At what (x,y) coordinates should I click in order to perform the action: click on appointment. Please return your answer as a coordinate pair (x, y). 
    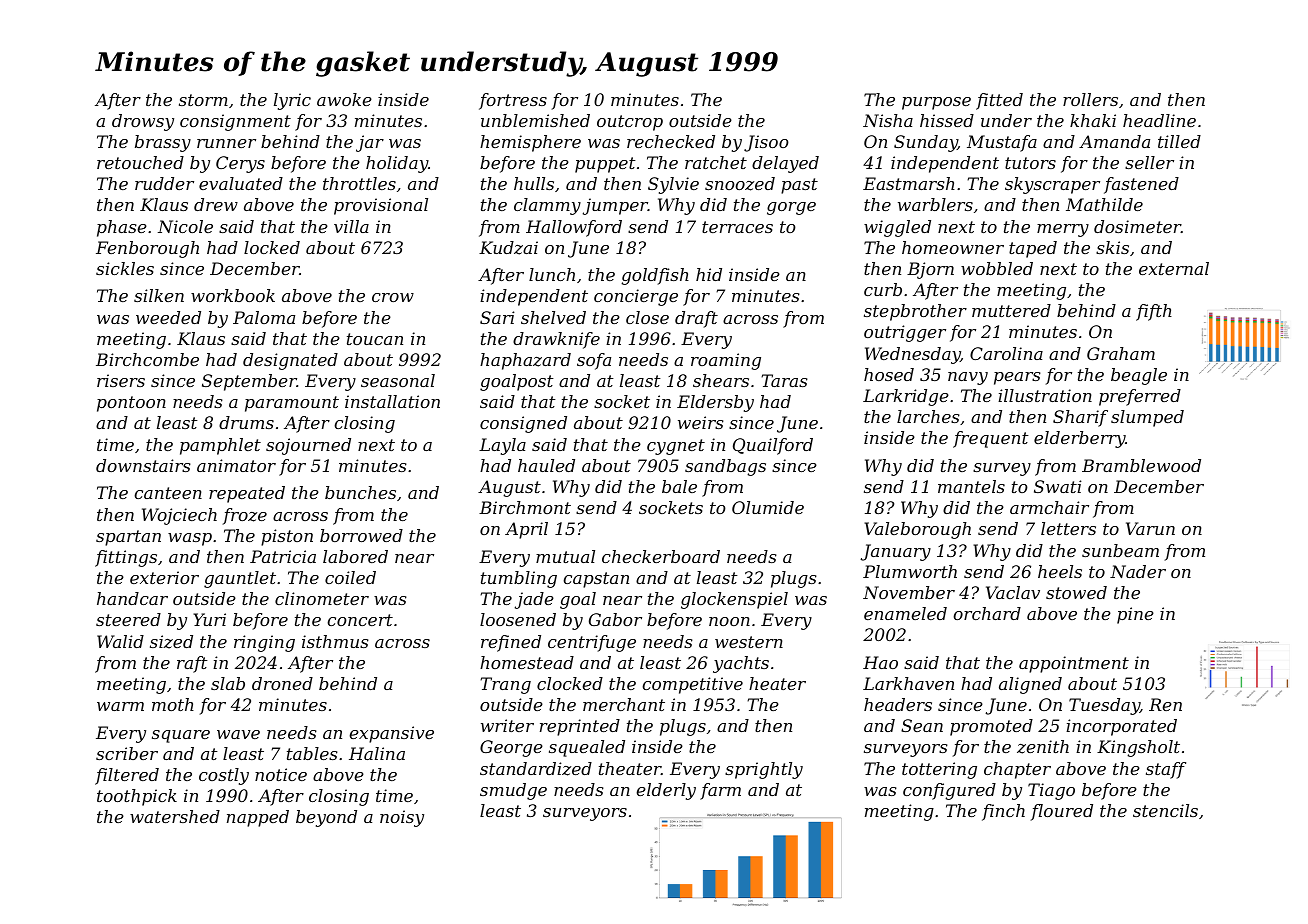
    Looking at the image, I should click on (1074, 664).
